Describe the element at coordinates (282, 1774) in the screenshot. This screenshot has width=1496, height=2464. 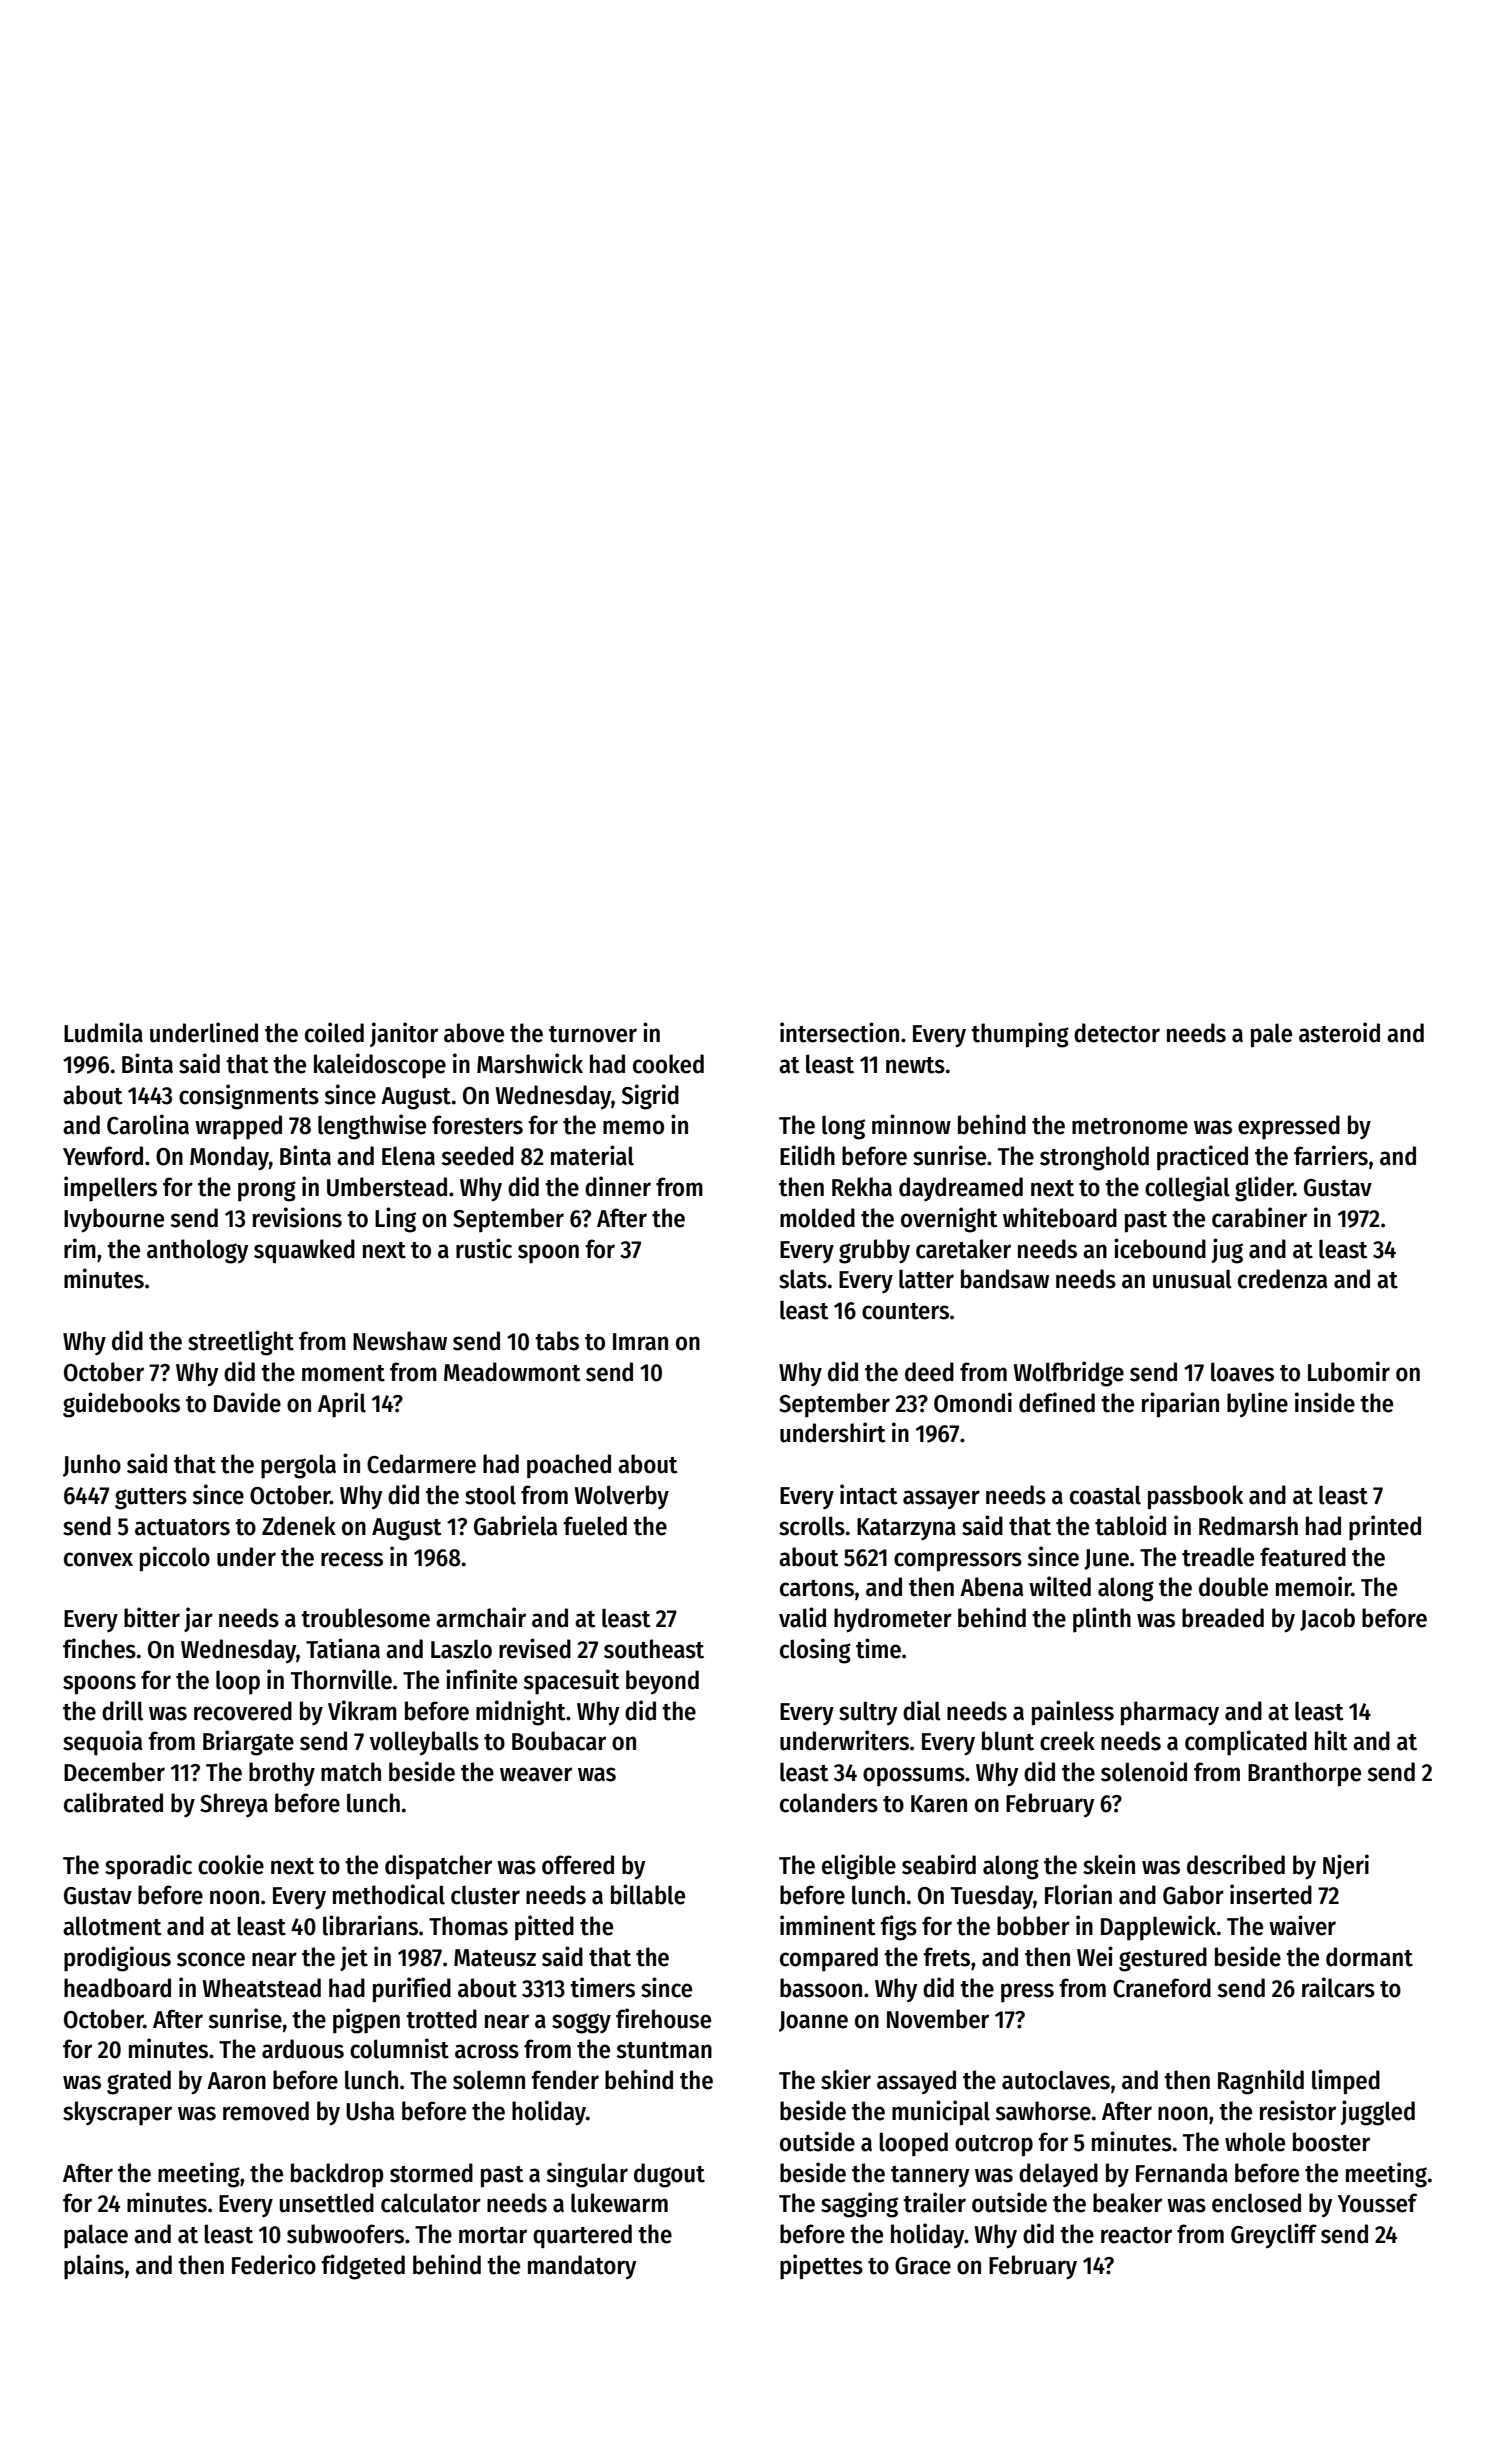
I see `brothy` at that location.
